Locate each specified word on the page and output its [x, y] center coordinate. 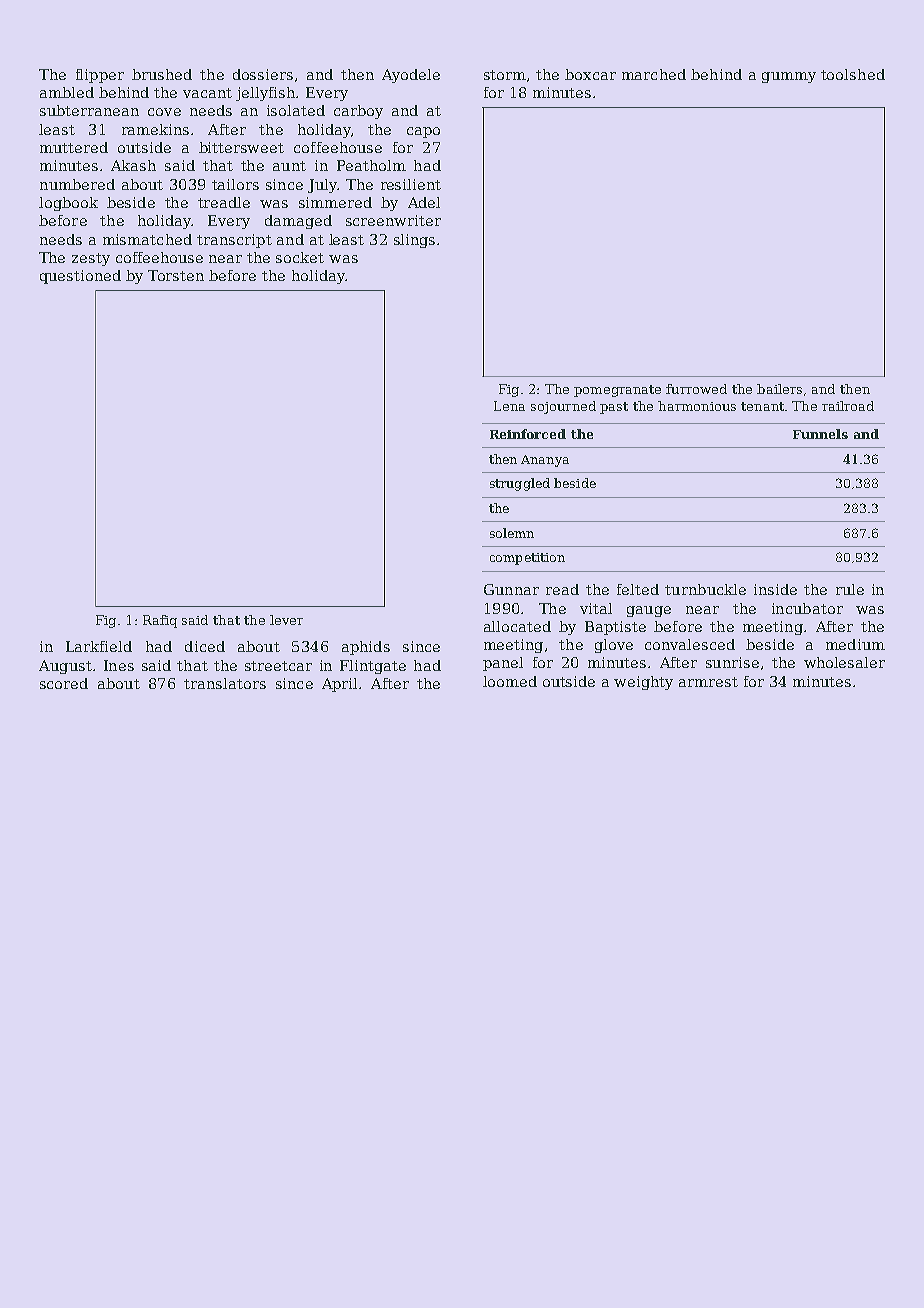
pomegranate [617, 391]
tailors [235, 184]
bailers [779, 389]
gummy [789, 77]
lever [286, 620]
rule [850, 589]
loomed [510, 681]
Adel [424, 202]
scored [64, 683]
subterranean [89, 110]
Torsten [176, 275]
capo [423, 132]
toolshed [853, 74]
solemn [512, 533]
